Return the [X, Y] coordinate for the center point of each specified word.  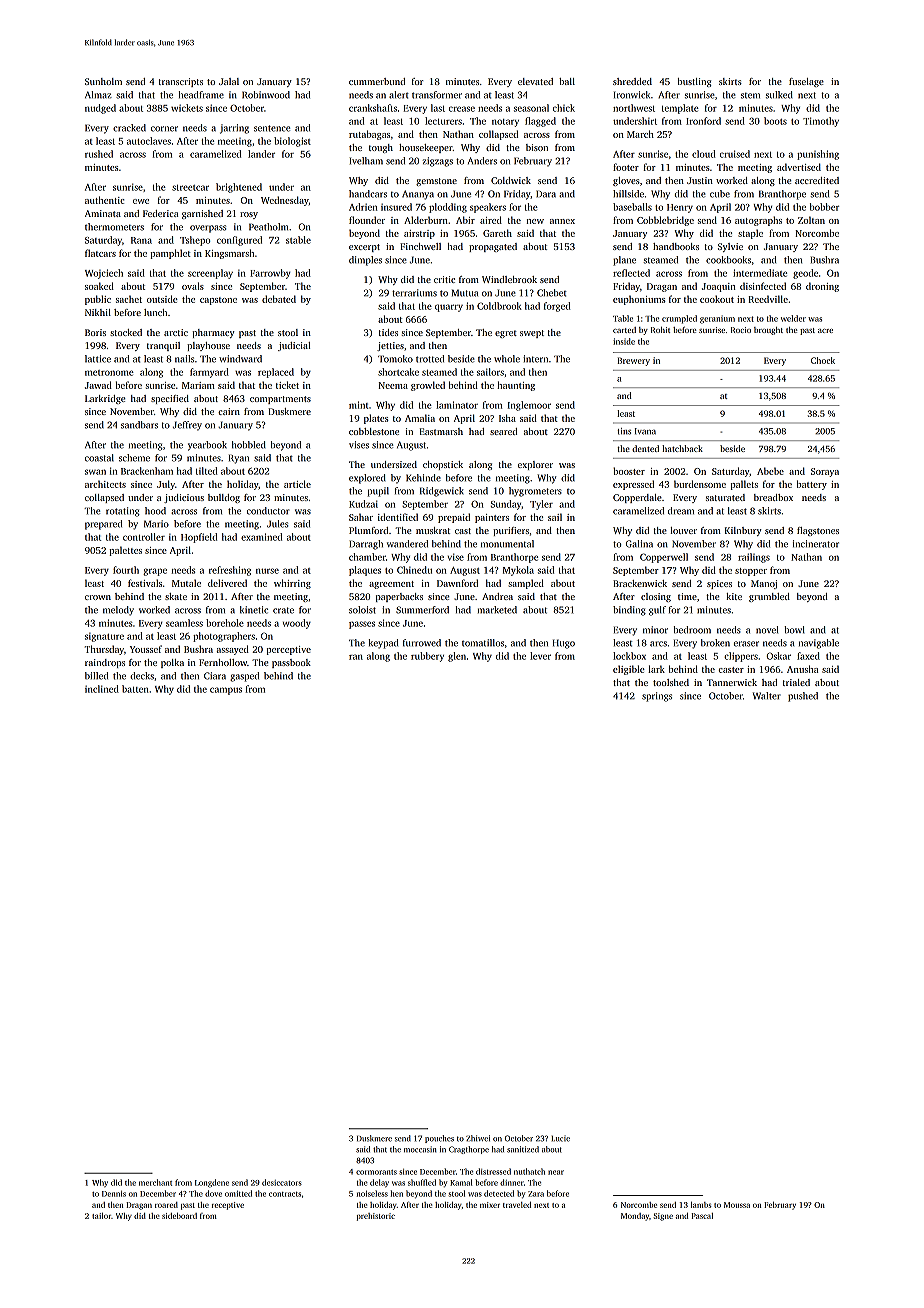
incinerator [816, 544]
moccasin [420, 1149]
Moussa [737, 1205]
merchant [155, 1182]
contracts [285, 1194]
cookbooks [728, 260]
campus [226, 691]
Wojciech [104, 274]
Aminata [103, 213]
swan [95, 472]
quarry [449, 308]
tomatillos [483, 643]
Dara [546, 194]
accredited [817, 180]
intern [535, 359]
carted [624, 330]
